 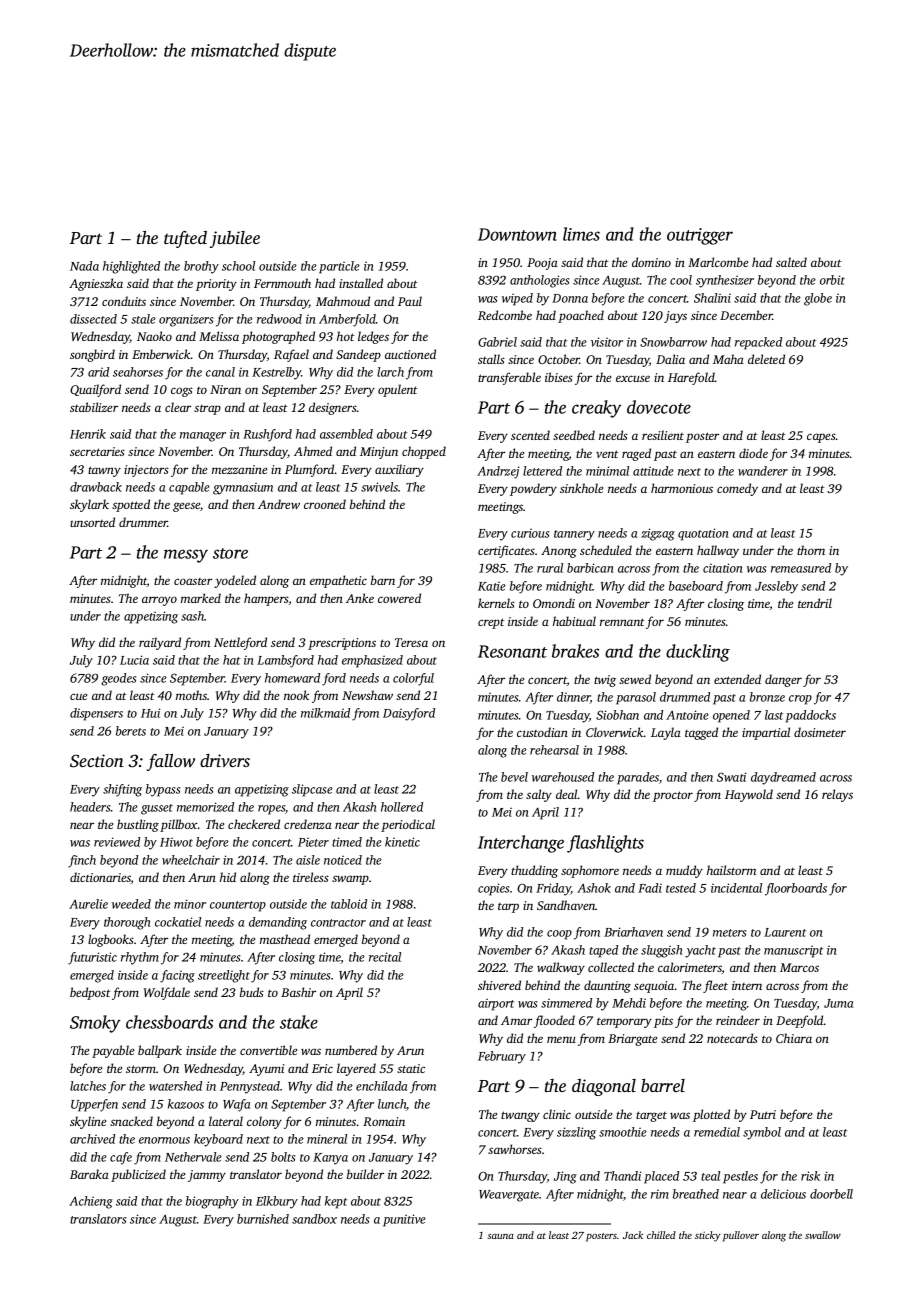 I want to click on Newshaw, so click(x=367, y=695).
